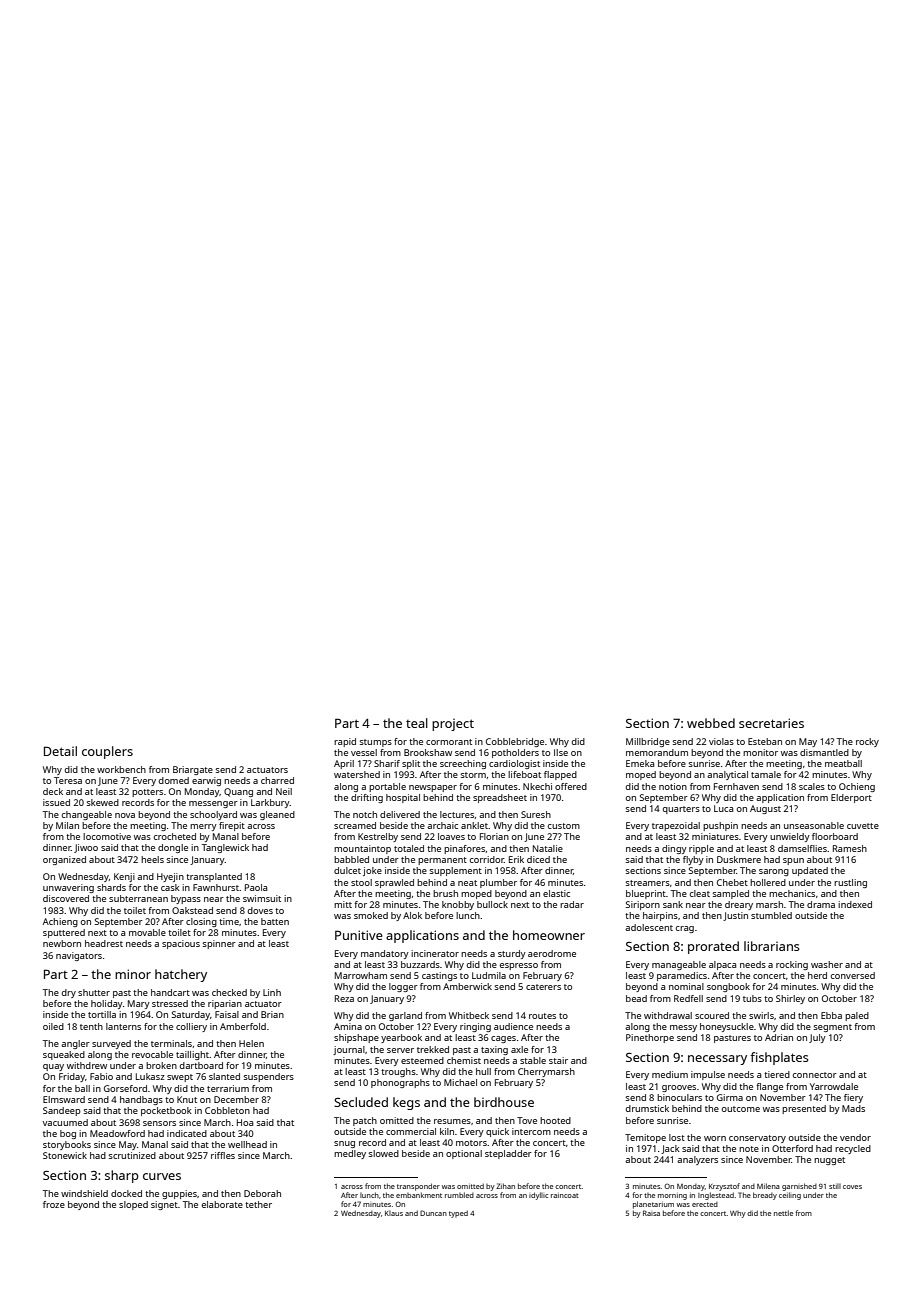 The height and width of the screenshot is (1308, 924). Describe the element at coordinates (164, 1205) in the screenshot. I see `signet` at that location.
